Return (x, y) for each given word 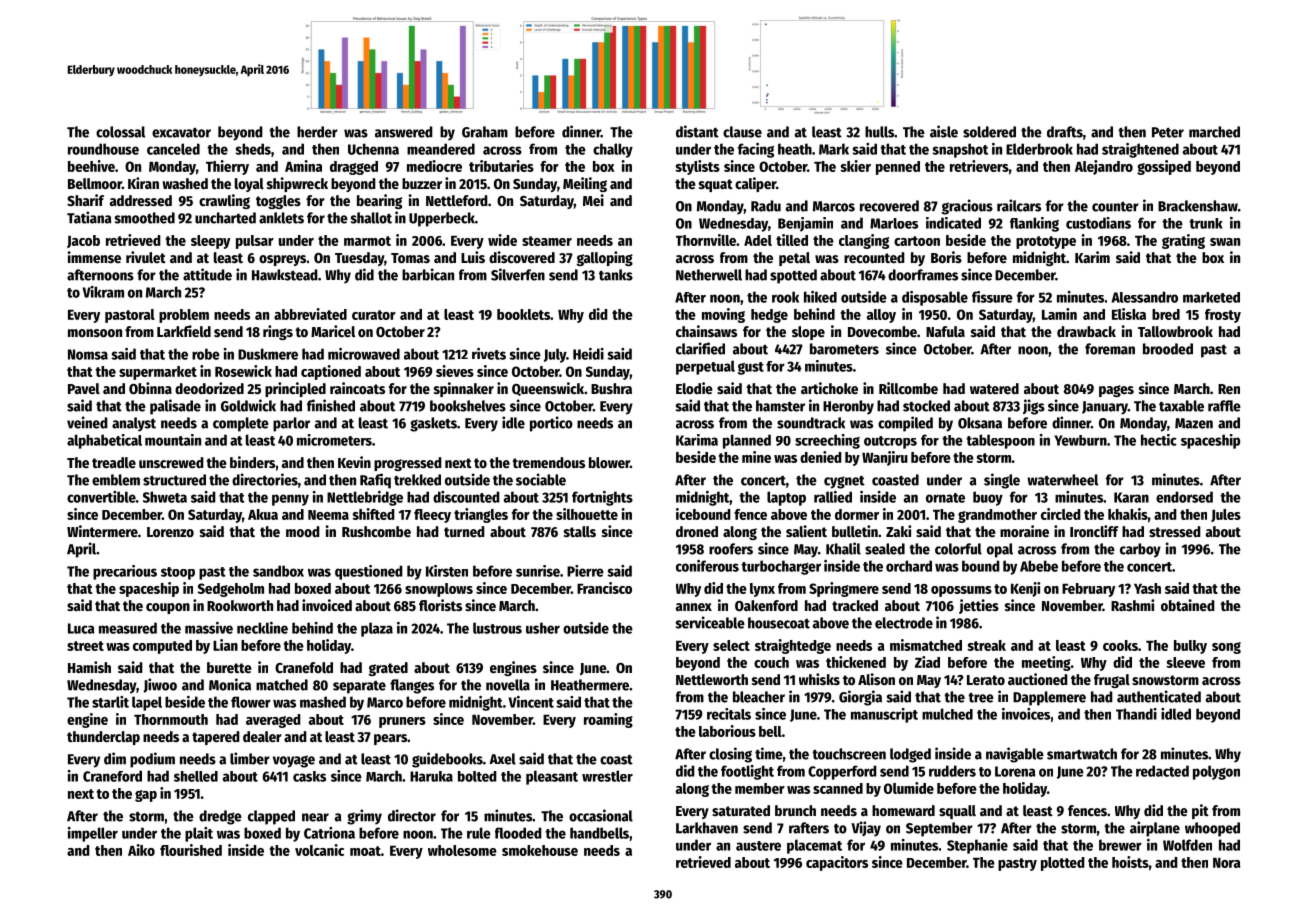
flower (251, 702)
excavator (181, 132)
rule (479, 833)
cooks (1120, 645)
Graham (485, 132)
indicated (953, 223)
